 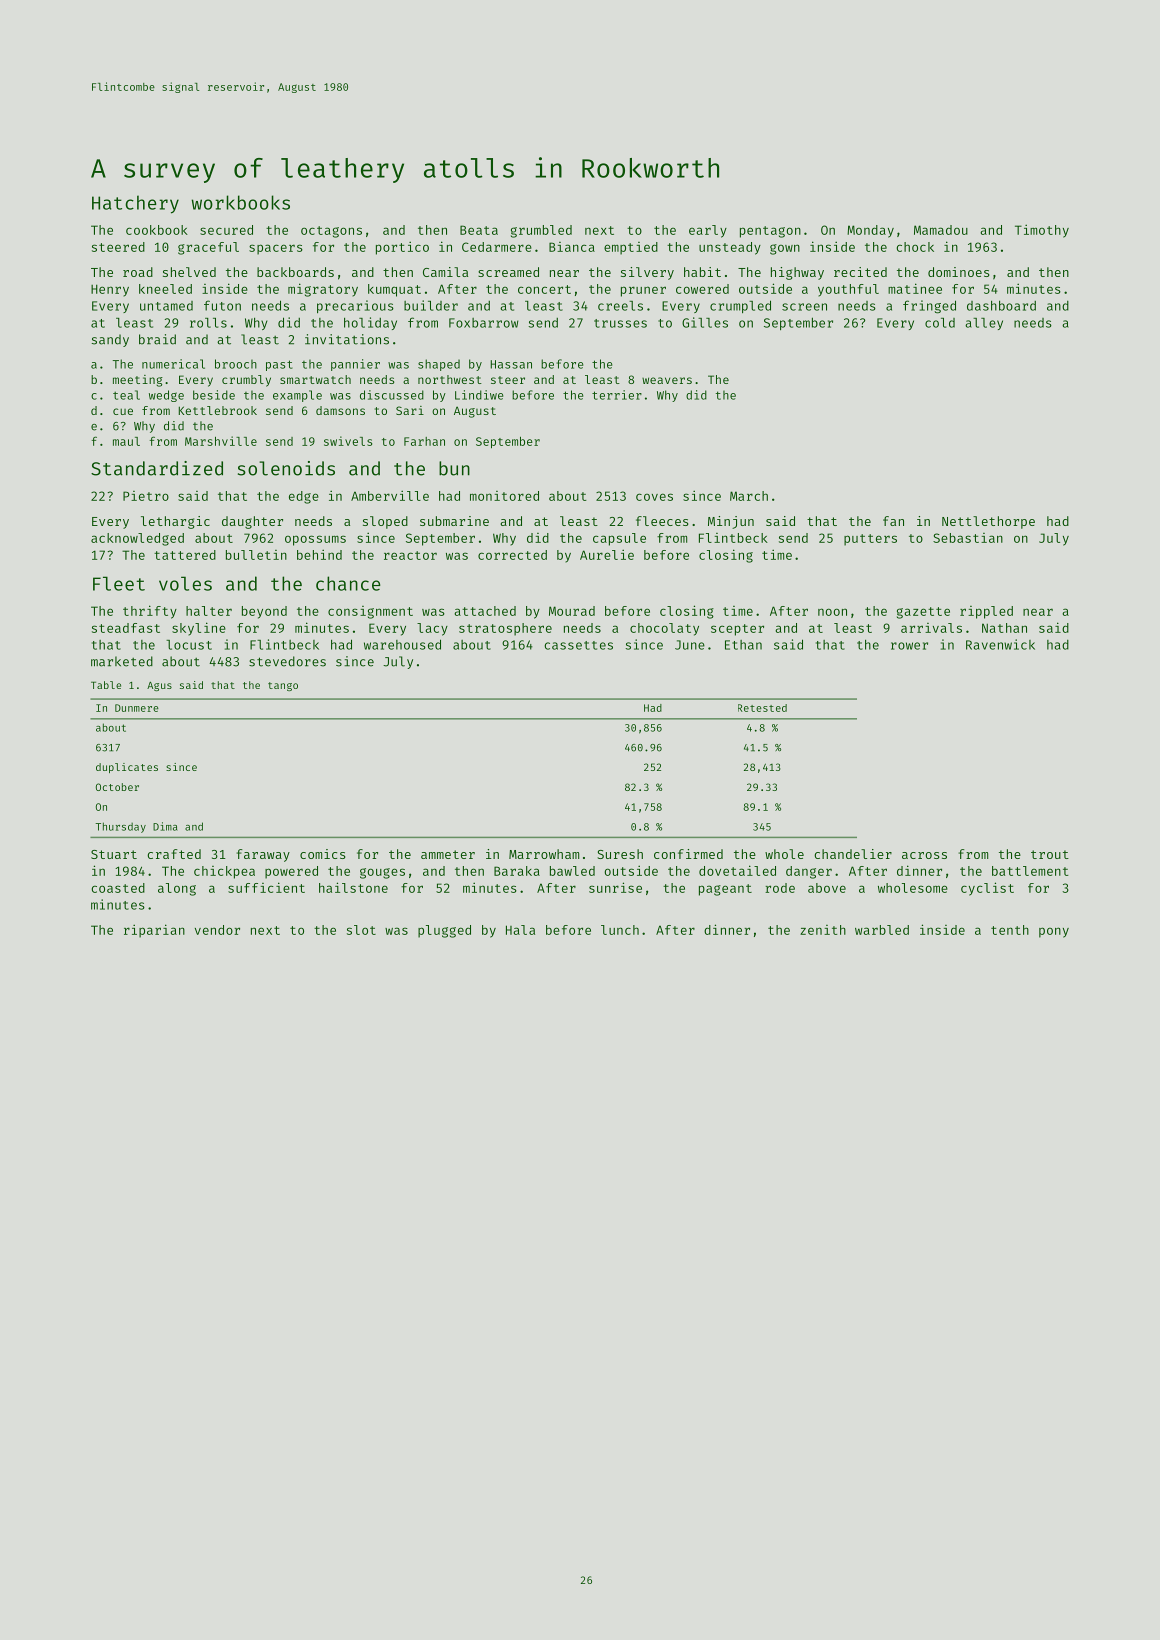 What do you see at coordinates (1010, 930) in the screenshot?
I see `tenth` at bounding box center [1010, 930].
